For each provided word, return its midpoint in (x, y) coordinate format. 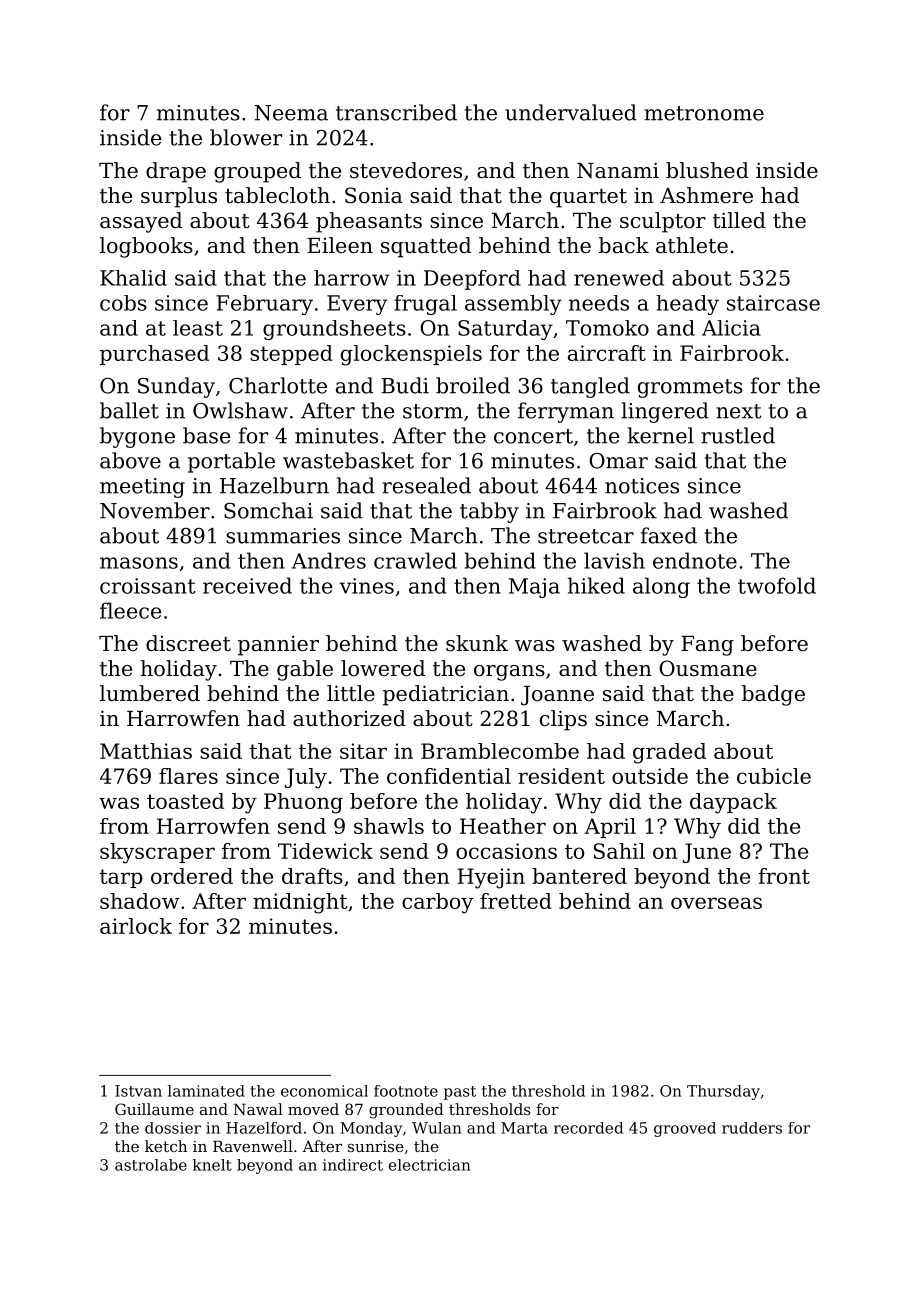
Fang (707, 646)
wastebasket (348, 460)
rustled (738, 435)
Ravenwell (253, 1146)
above (130, 460)
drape (176, 172)
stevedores (406, 170)
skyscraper (157, 853)
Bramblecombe (500, 751)
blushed (707, 170)
